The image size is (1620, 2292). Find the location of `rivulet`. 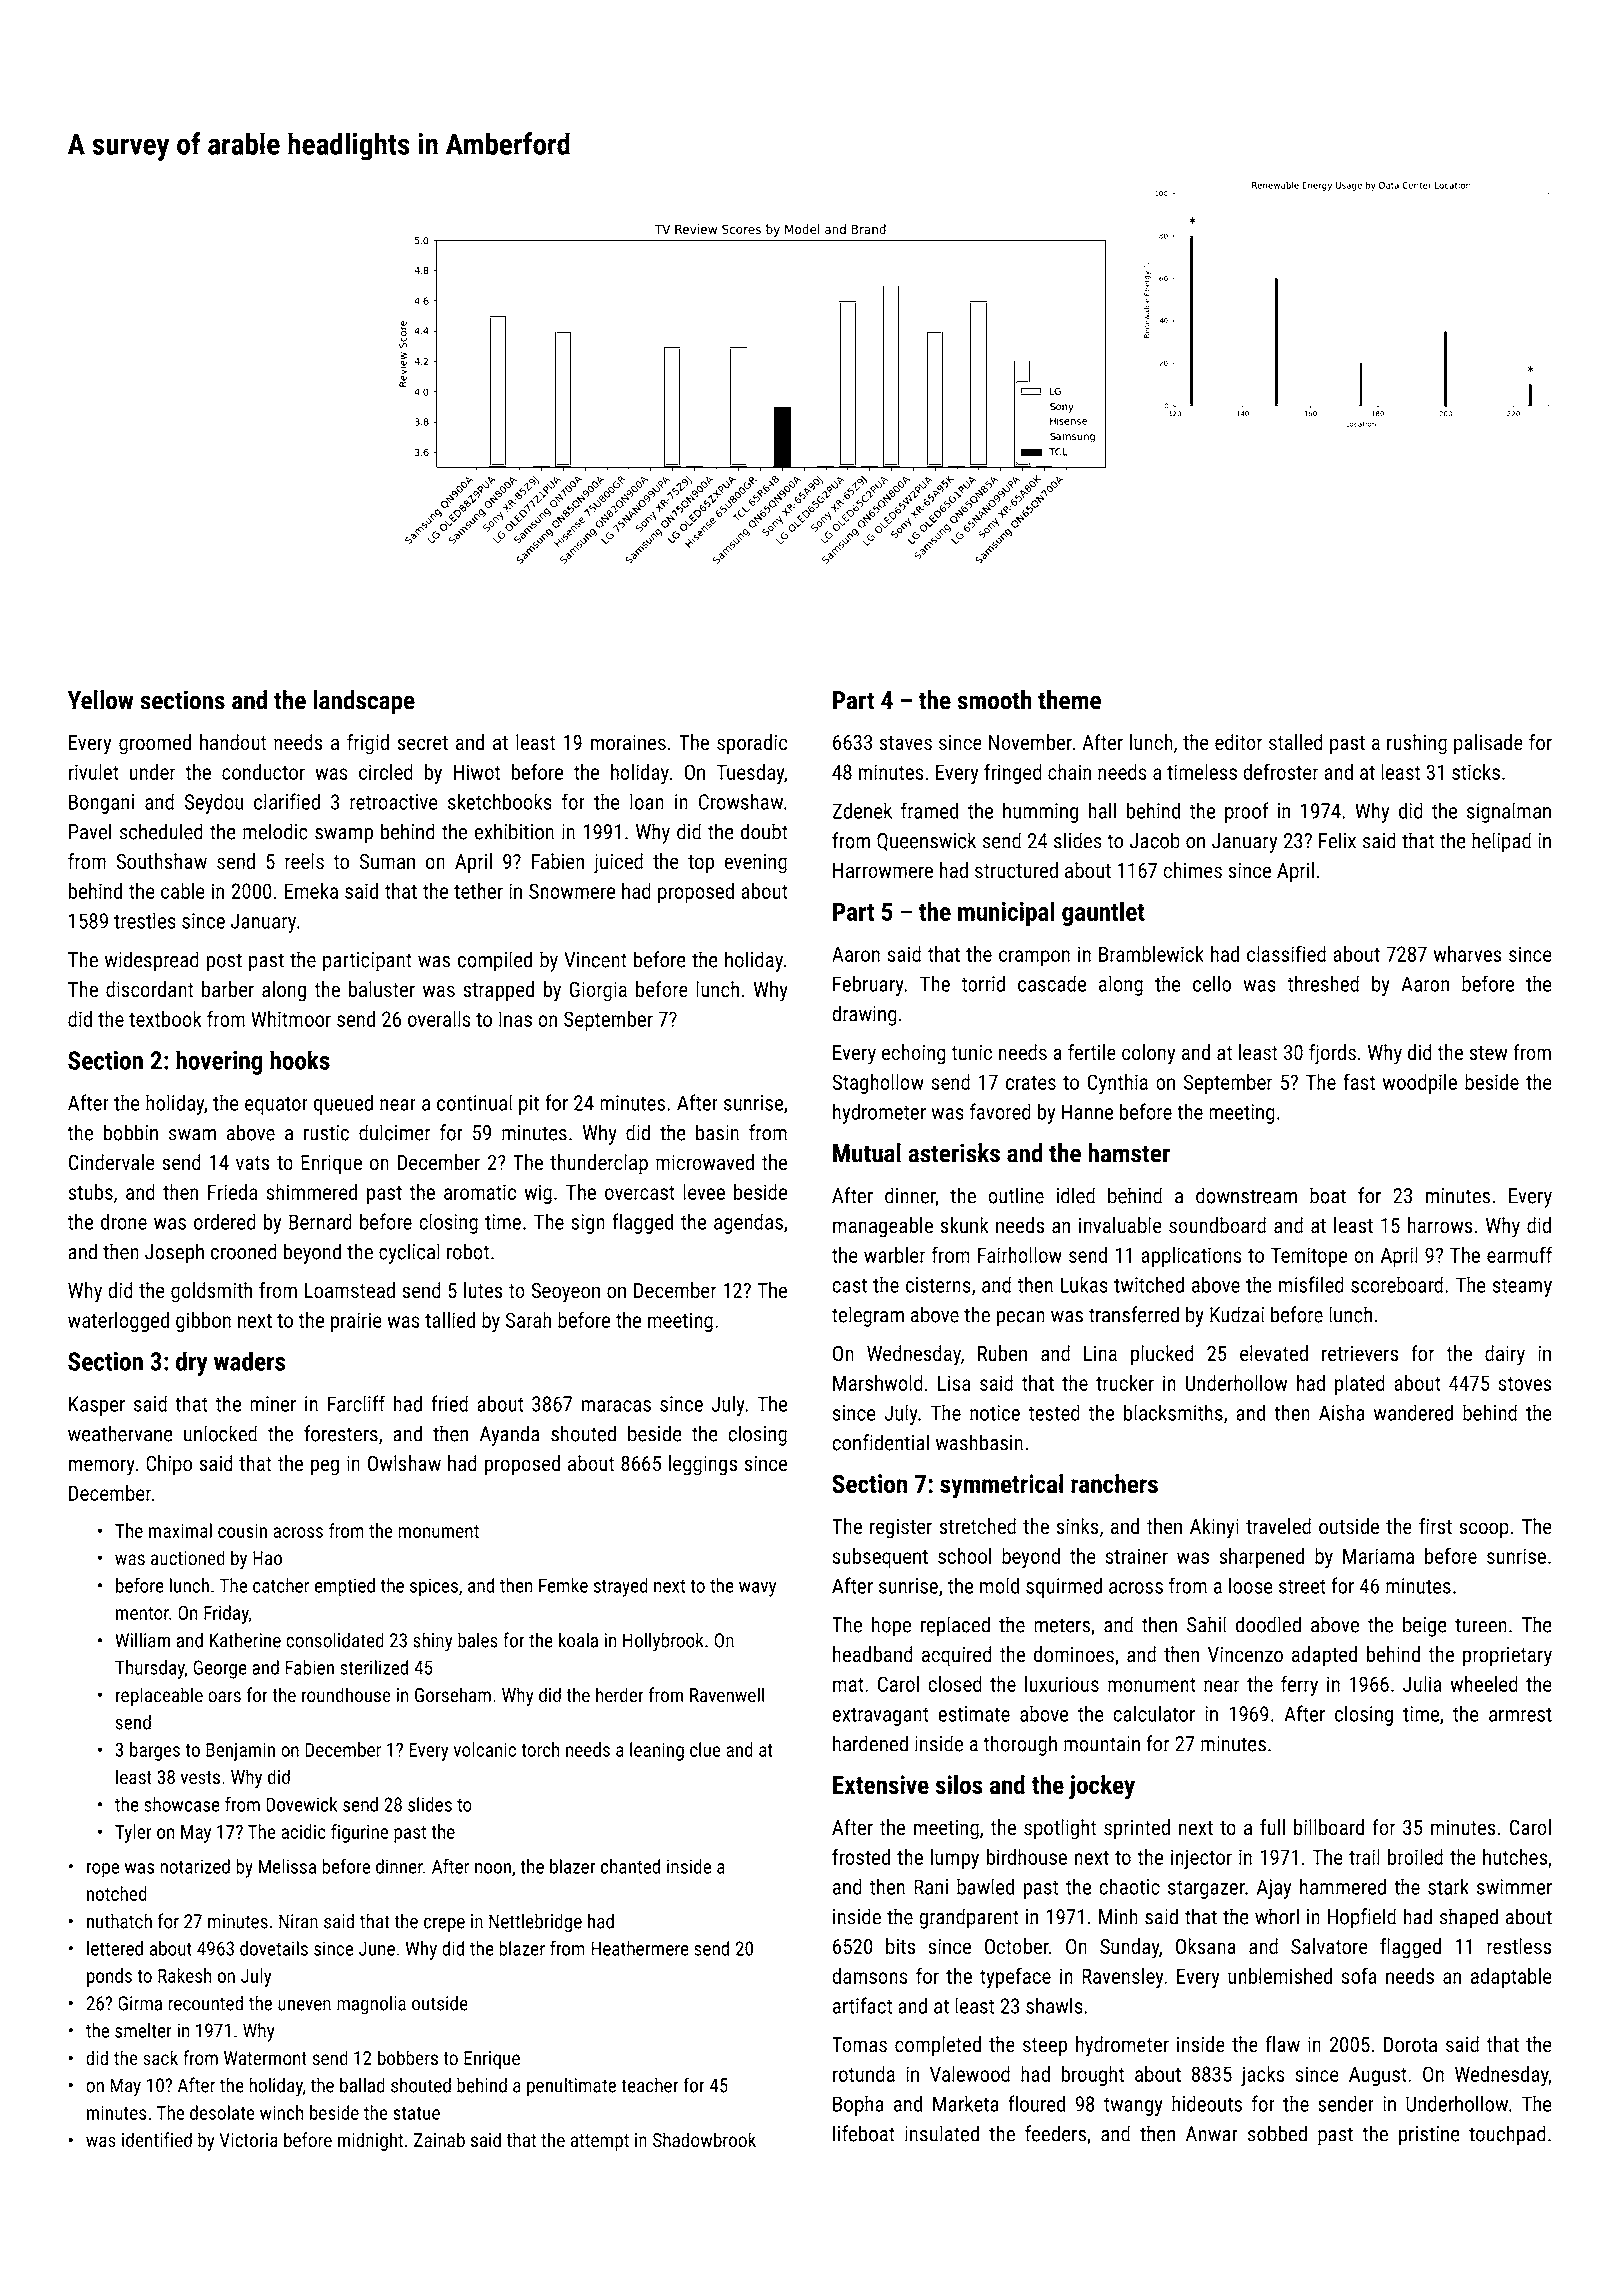

rivulet is located at coordinates (93, 772).
